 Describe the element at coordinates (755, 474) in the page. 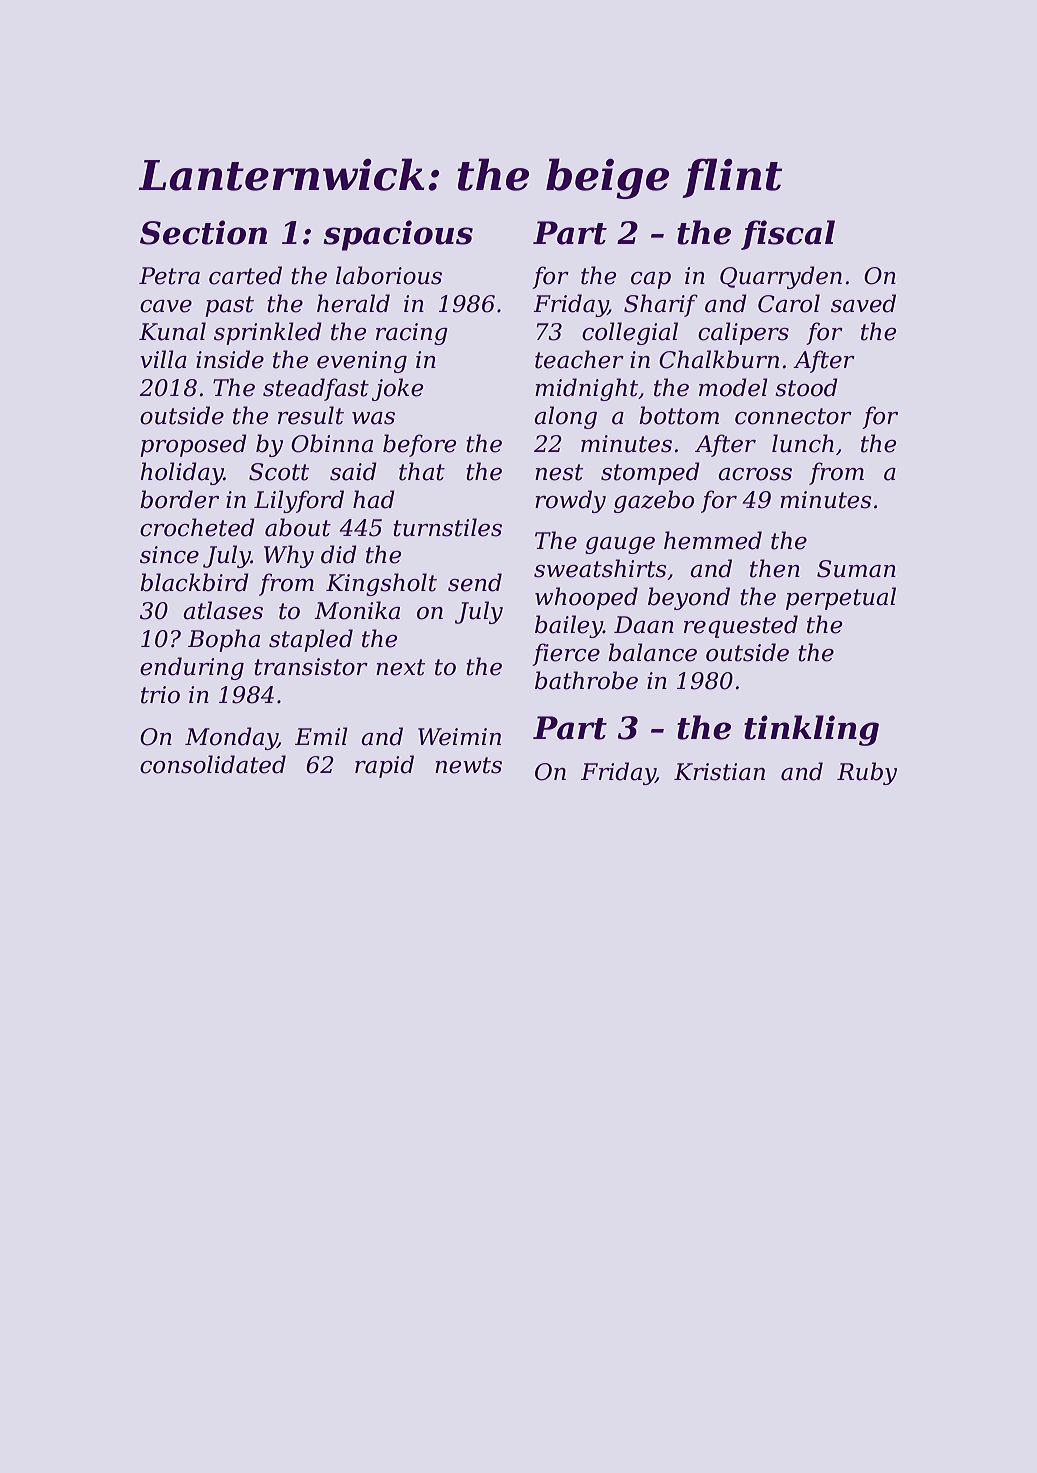

I see `across` at that location.
